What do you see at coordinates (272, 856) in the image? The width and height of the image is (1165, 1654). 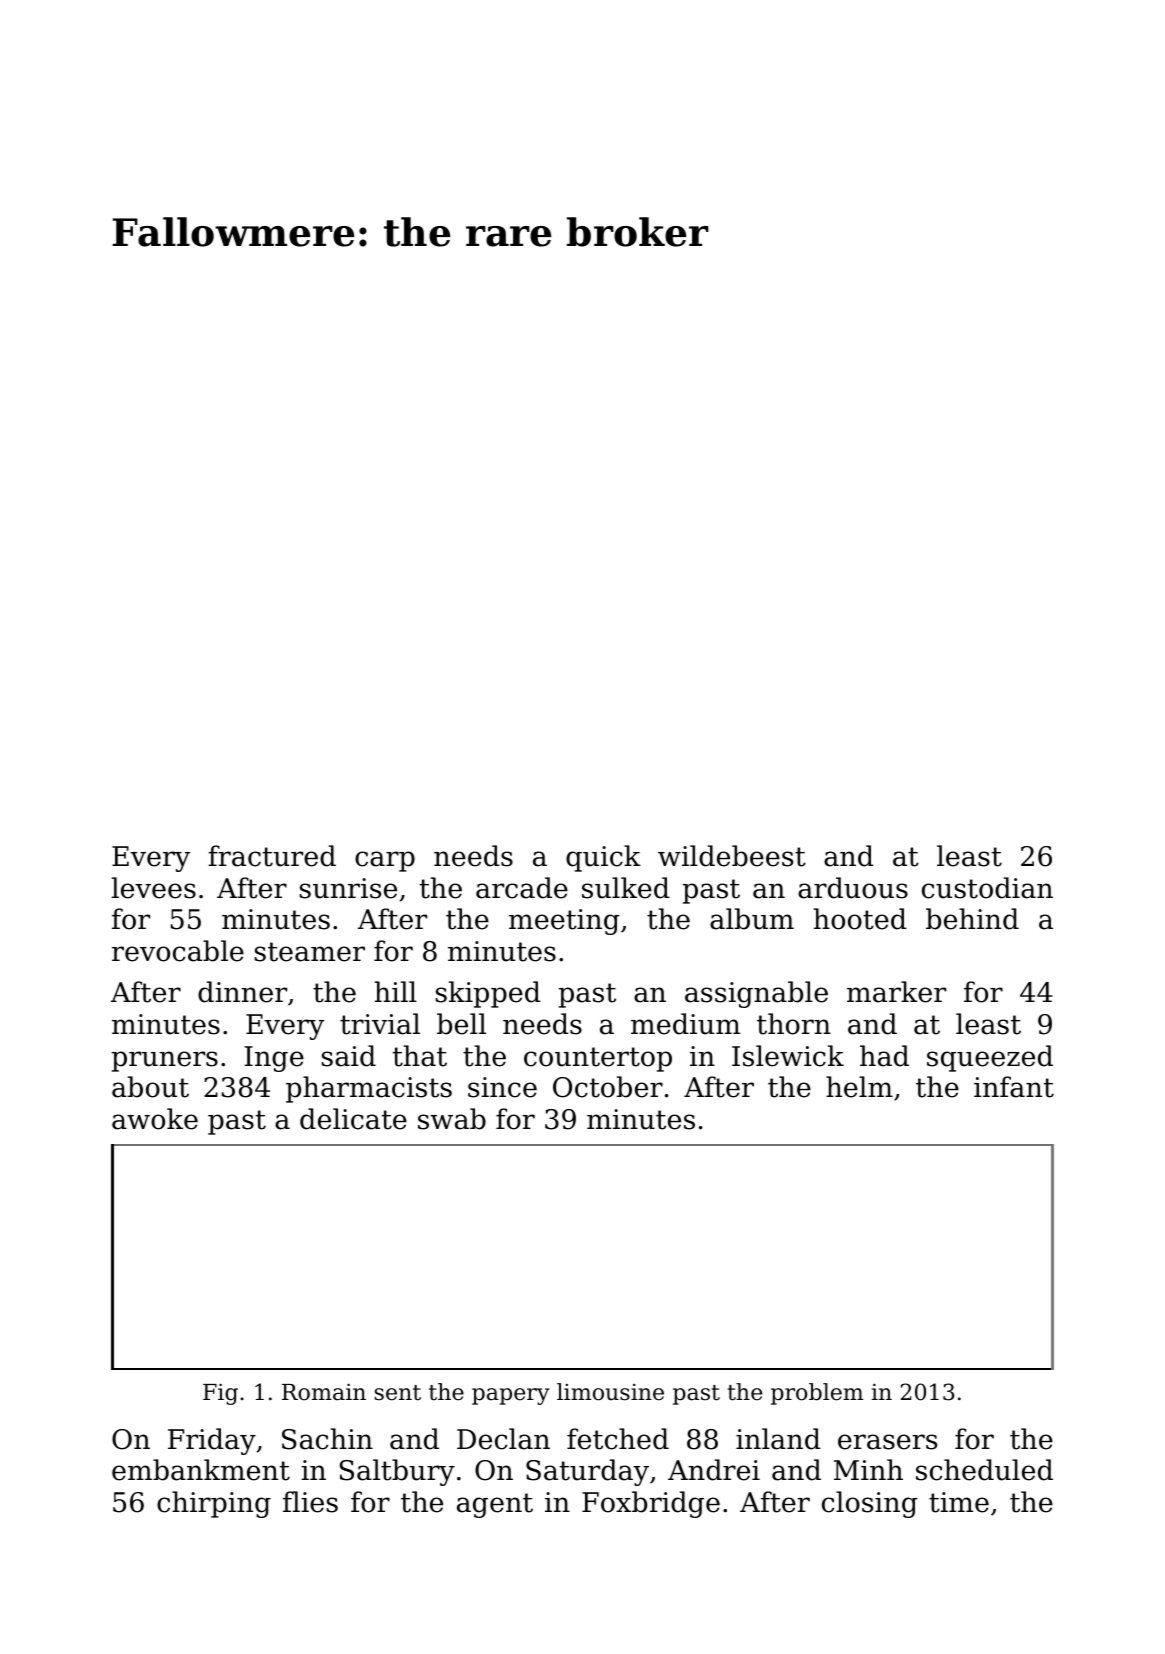 I see `fractured` at bounding box center [272, 856].
